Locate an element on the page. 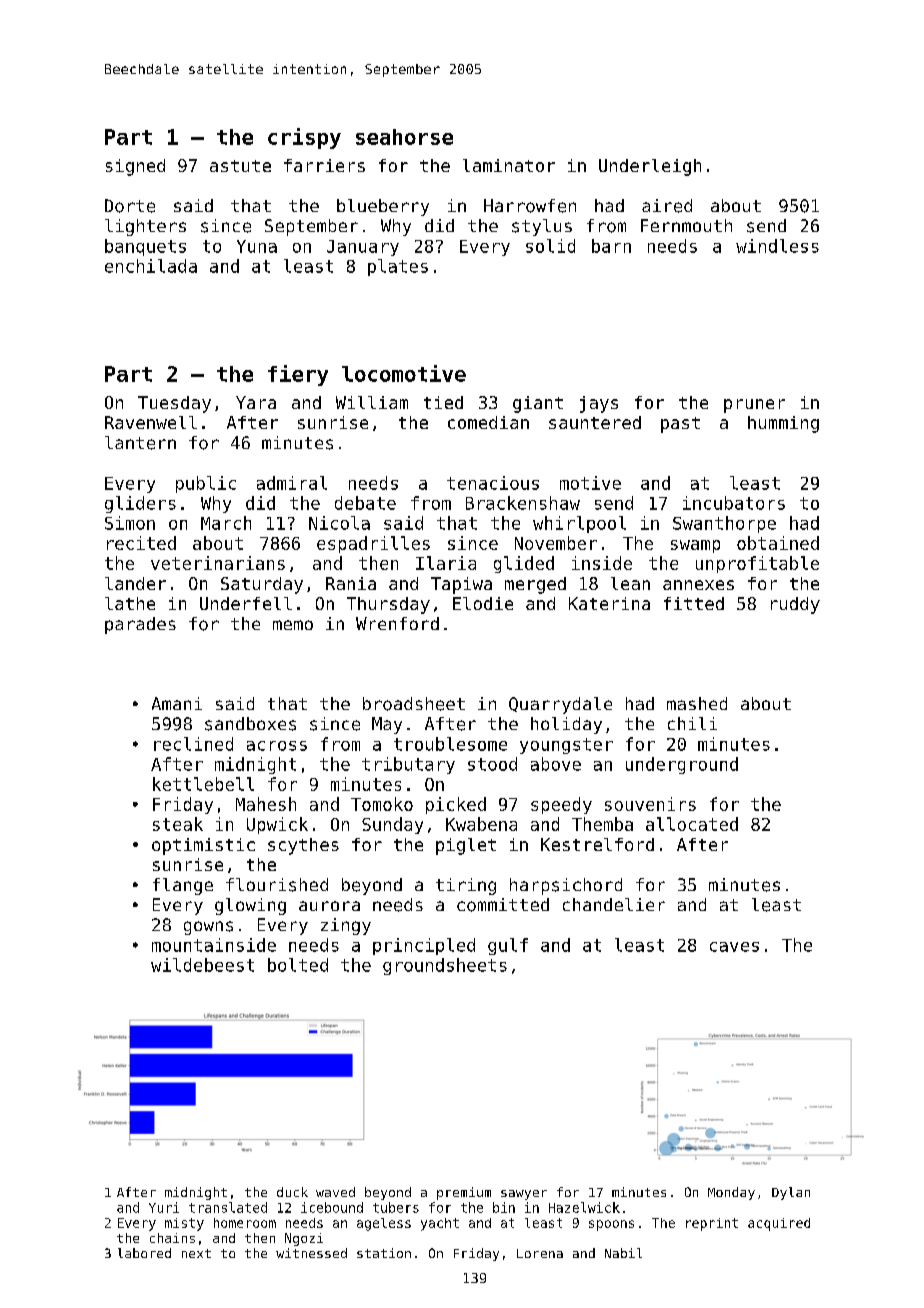 This image has width=924, height=1308. station is located at coordinates (384, 1253).
